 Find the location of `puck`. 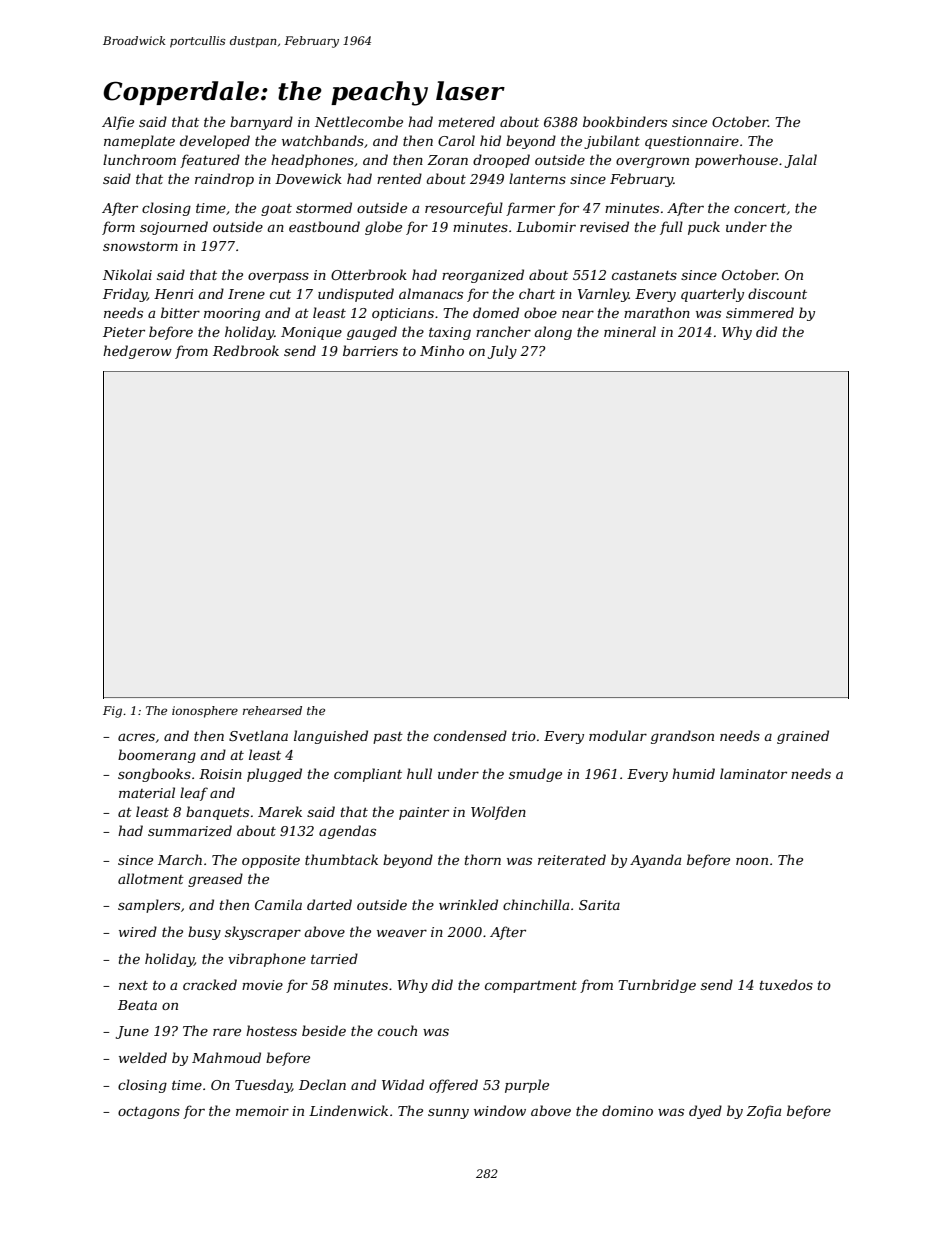

puck is located at coordinates (704, 228).
